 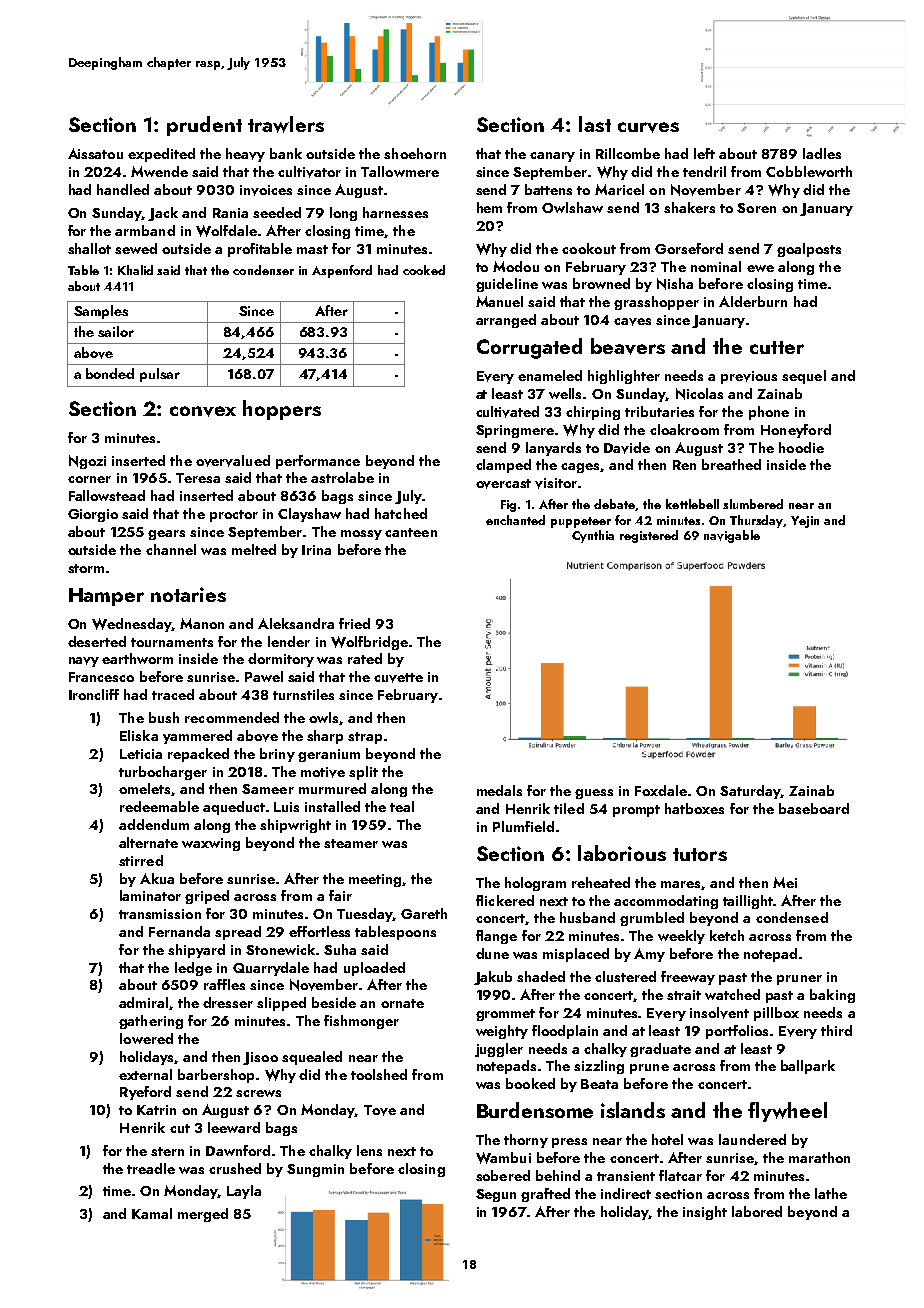 I want to click on screws, so click(x=258, y=1093).
